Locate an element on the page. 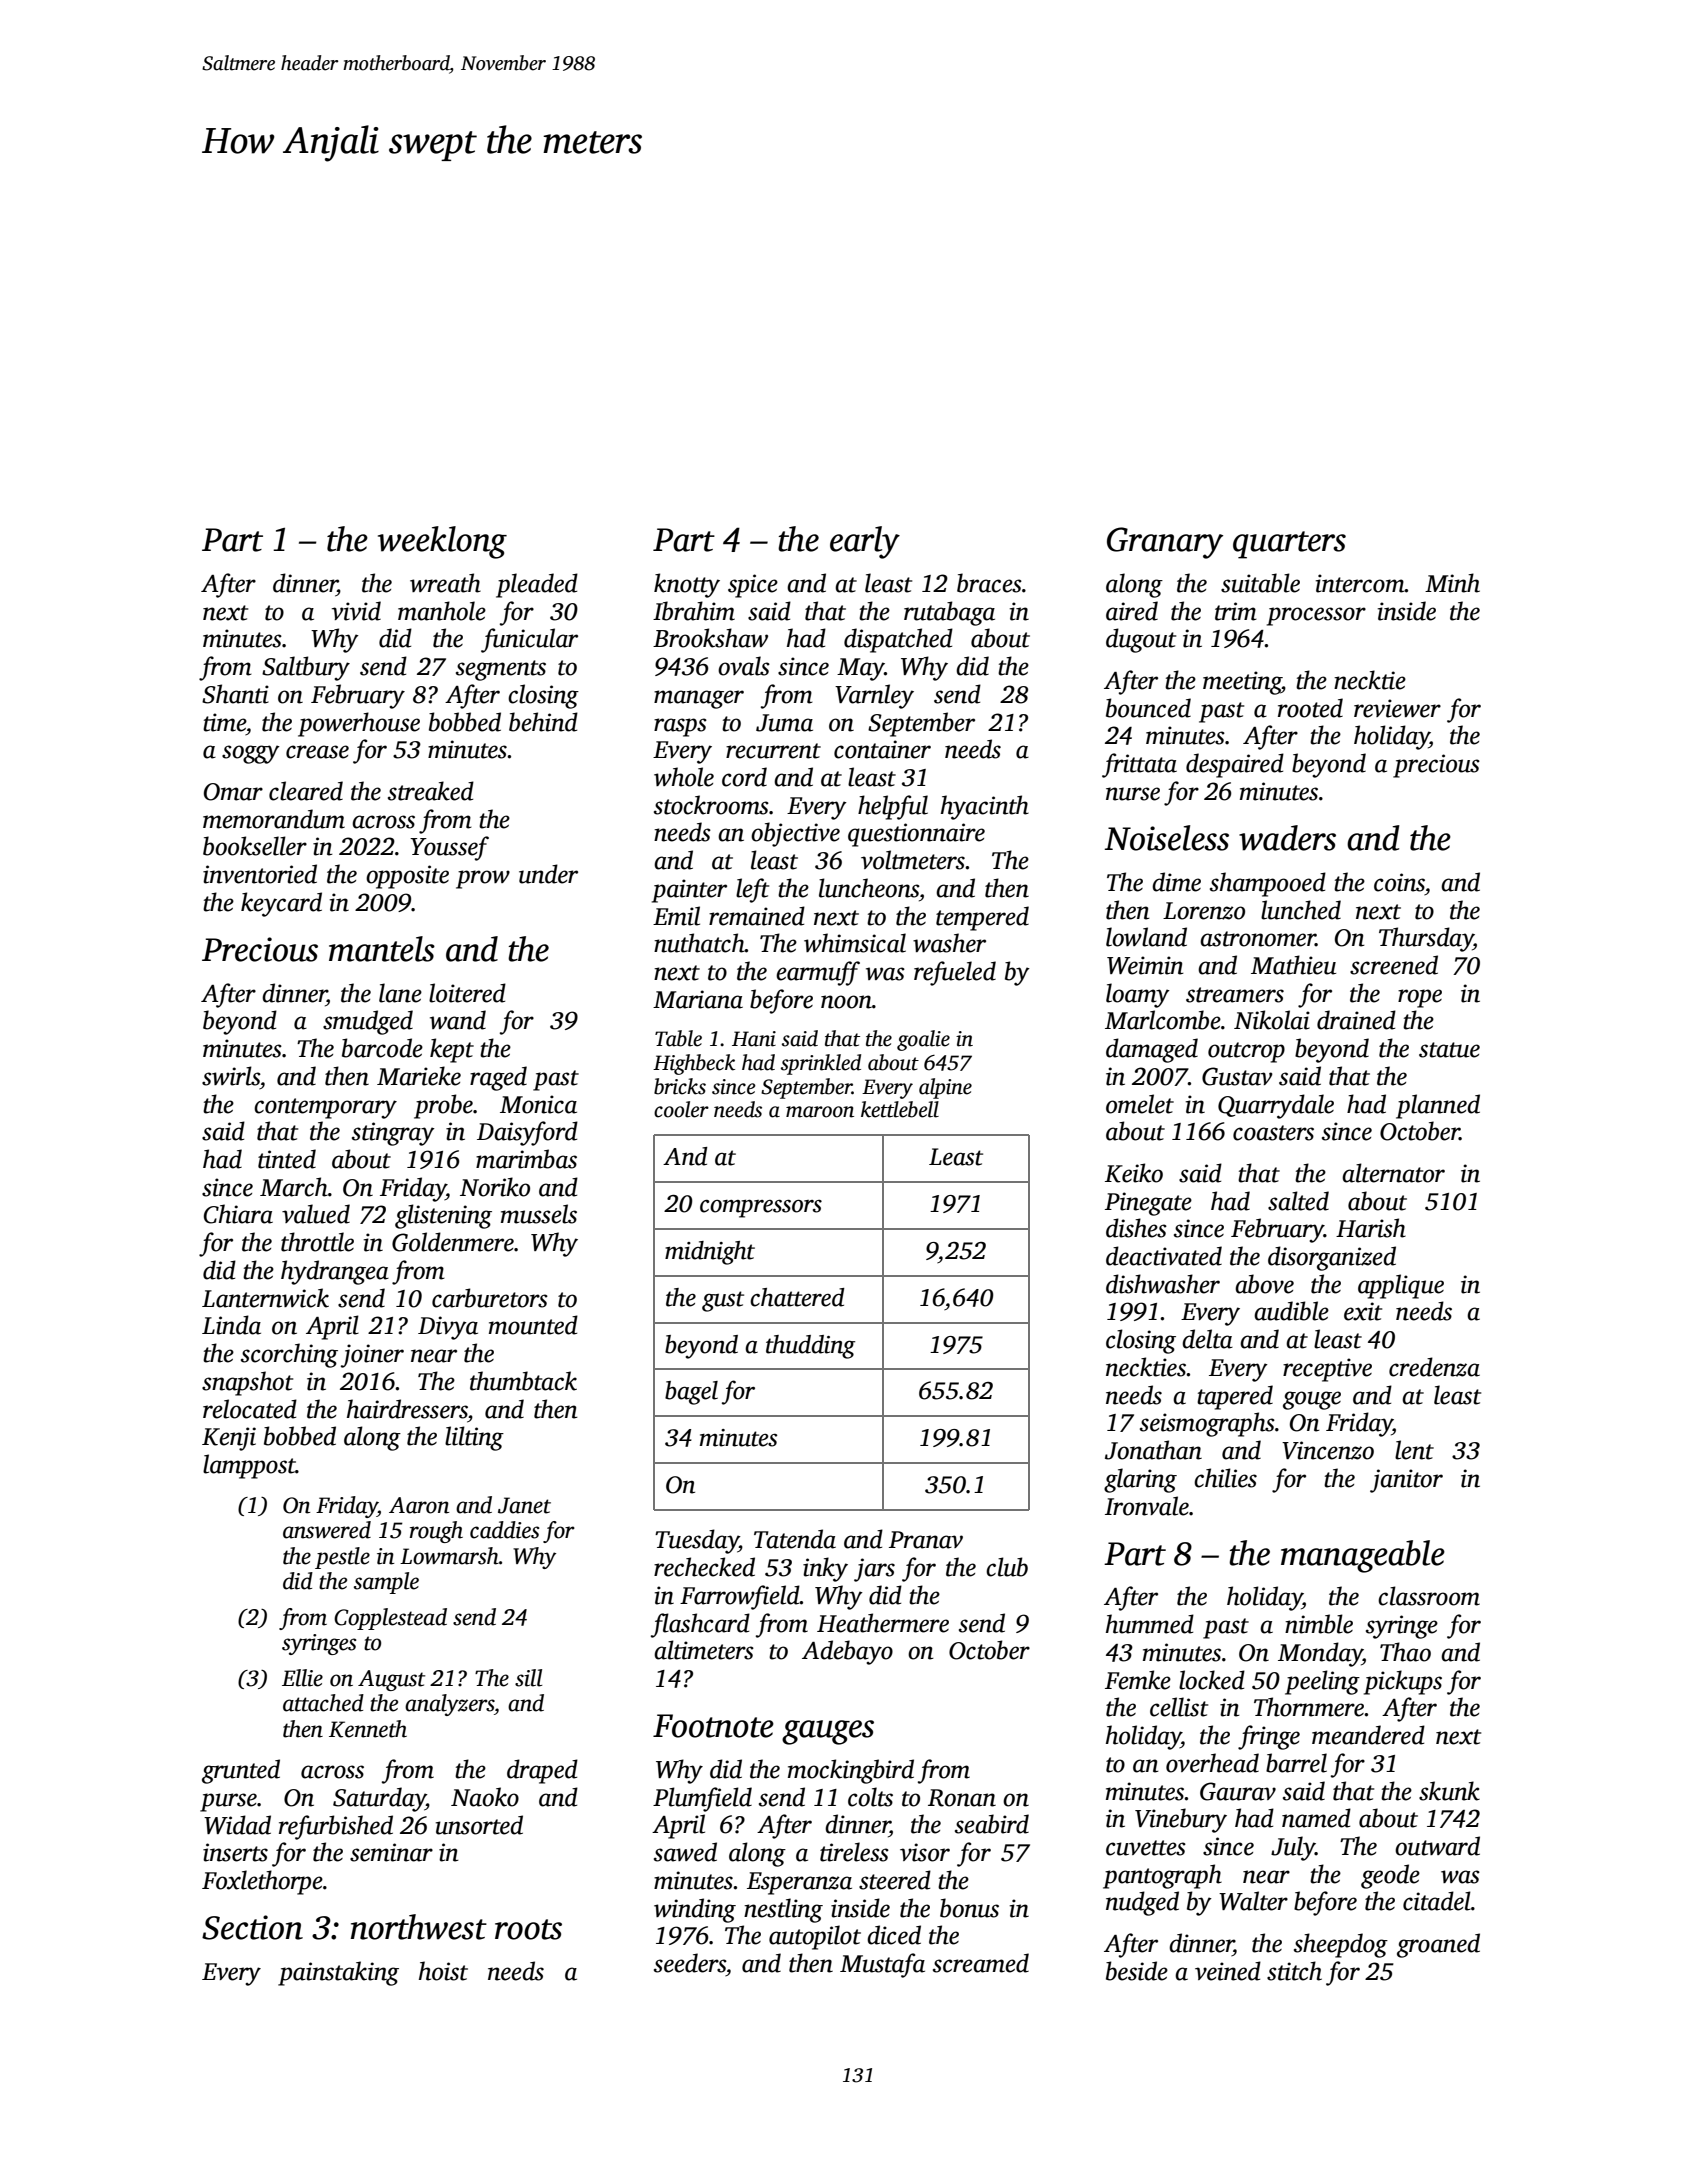  May is located at coordinates (861, 669).
